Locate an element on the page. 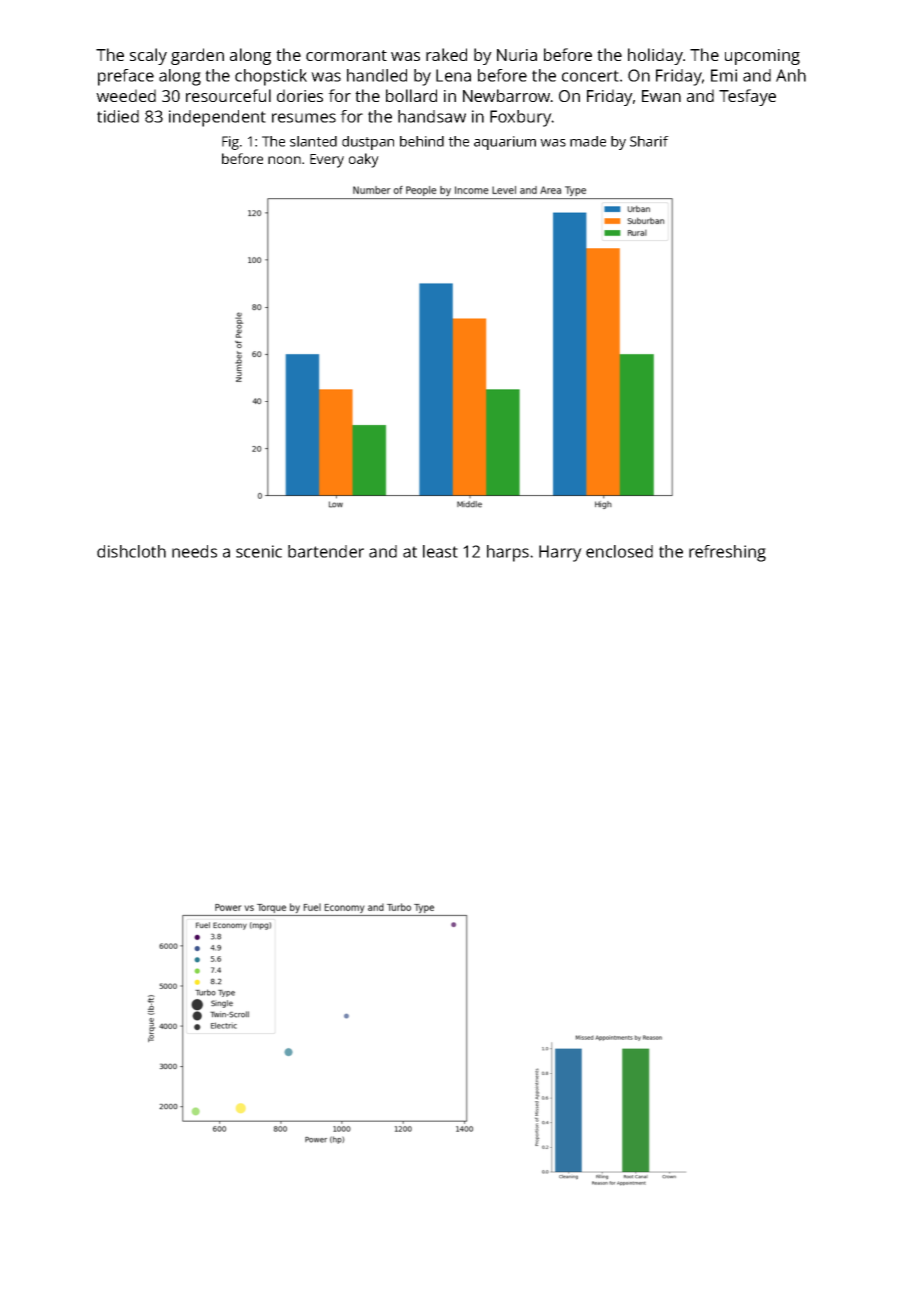 Image resolution: width=908 pixels, height=1316 pixels. dishcloth is located at coordinates (131, 551).
